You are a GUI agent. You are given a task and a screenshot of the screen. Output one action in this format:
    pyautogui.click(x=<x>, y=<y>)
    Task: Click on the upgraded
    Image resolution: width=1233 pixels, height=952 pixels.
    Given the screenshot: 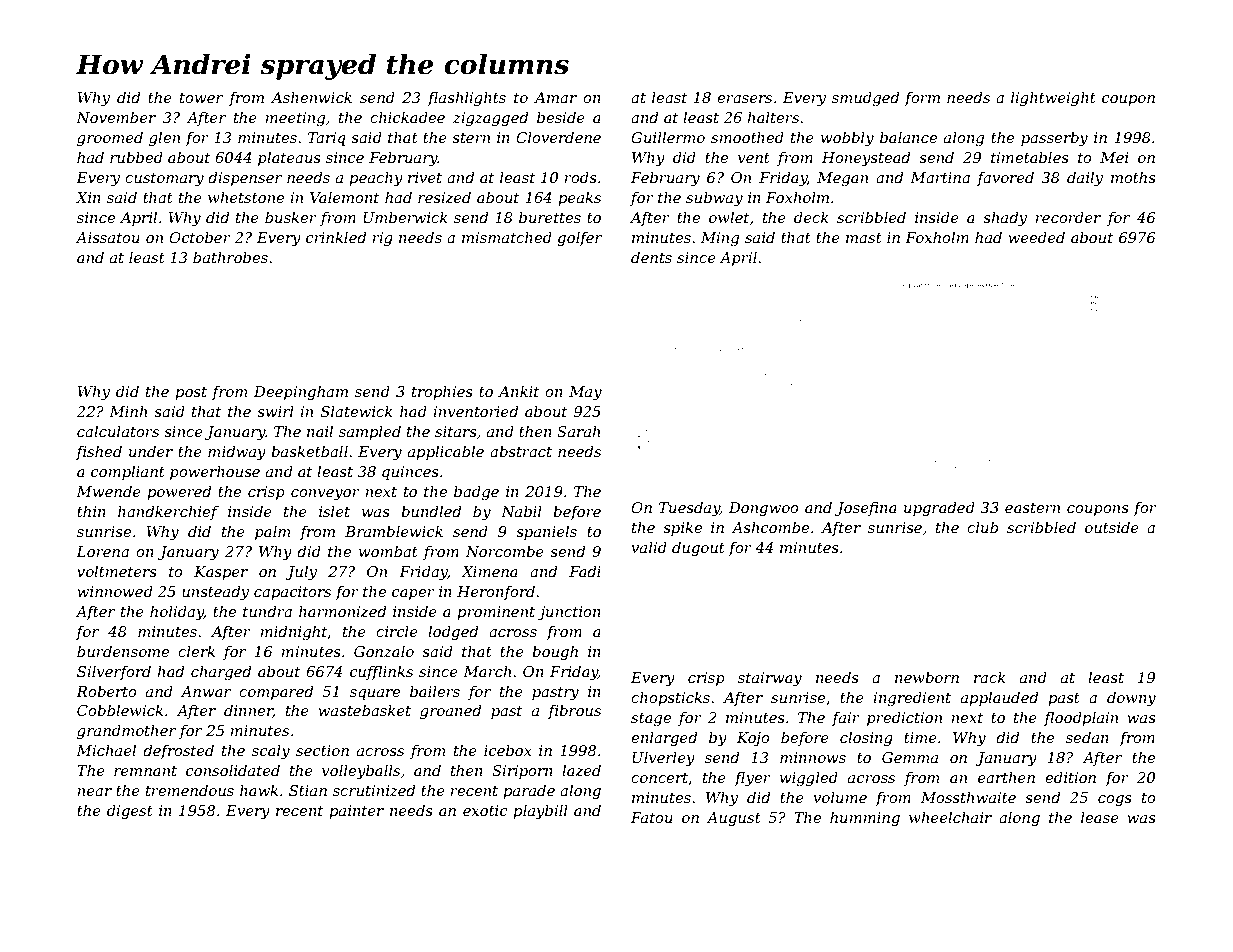 What is the action you would take?
    pyautogui.click(x=939, y=509)
